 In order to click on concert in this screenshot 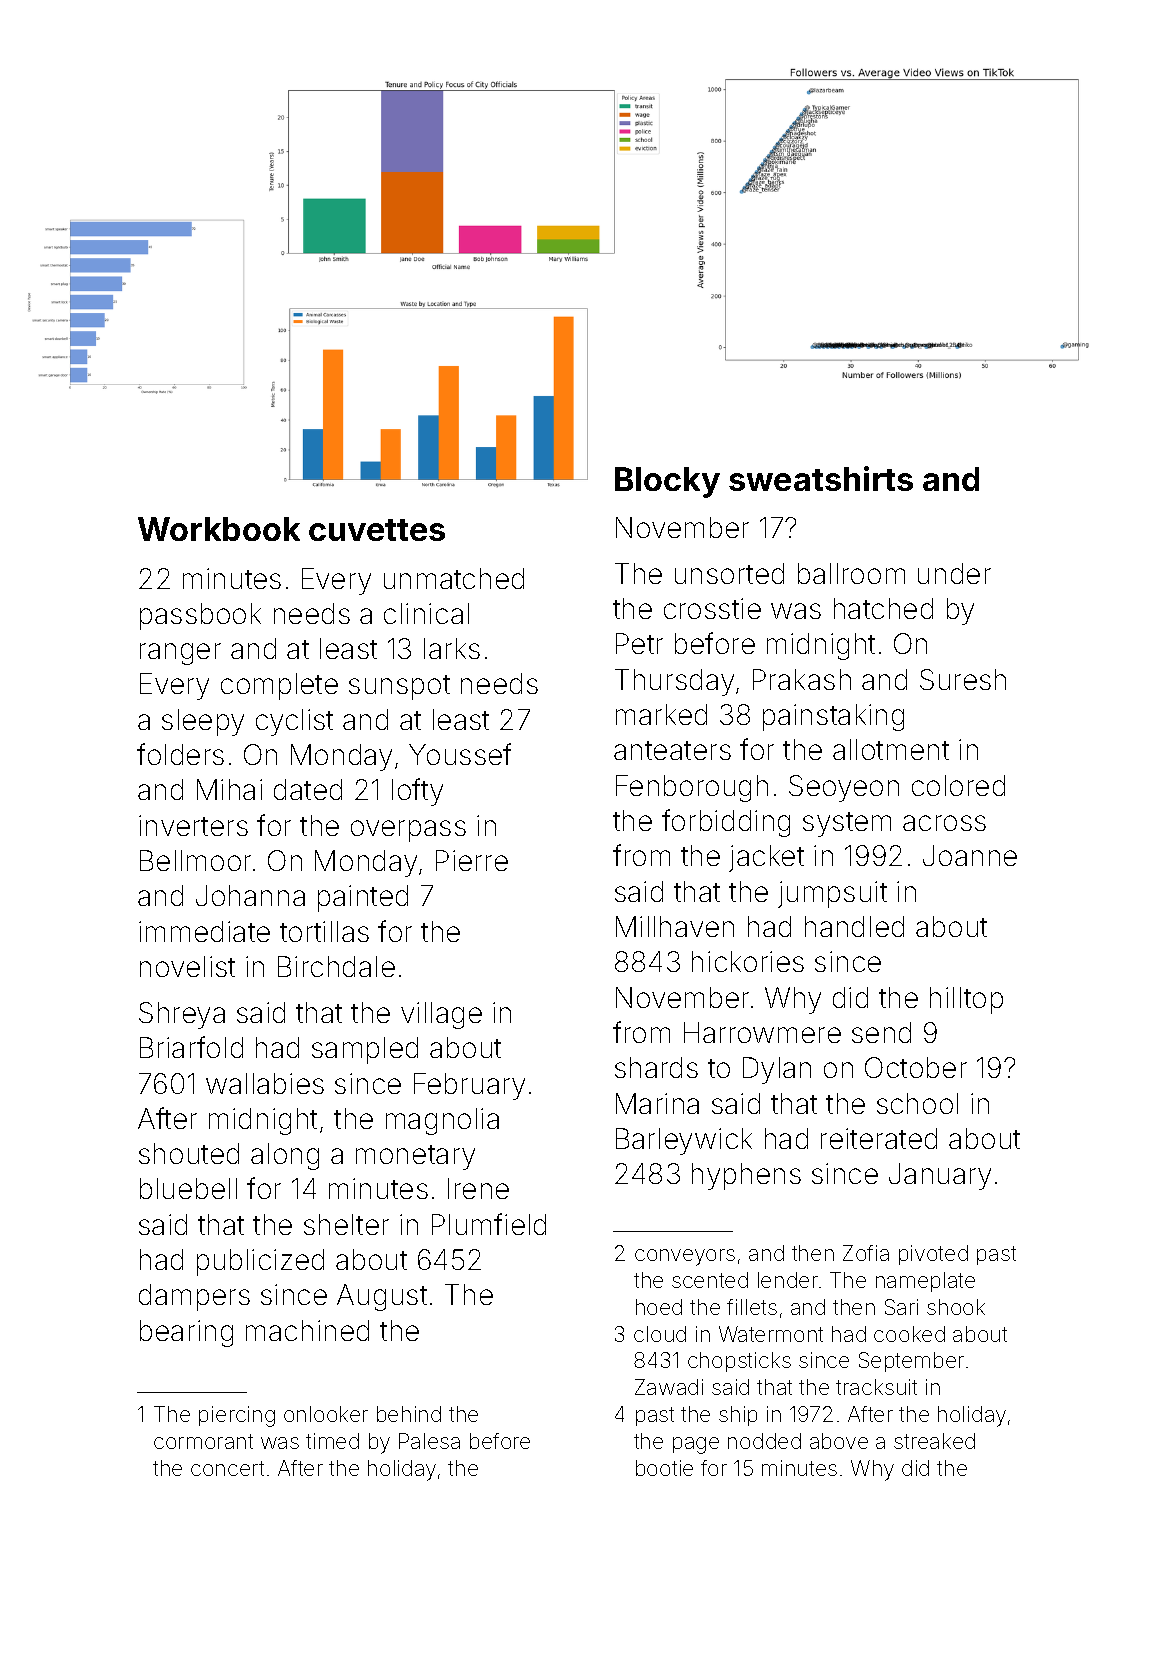, I will do `click(227, 1468)`.
